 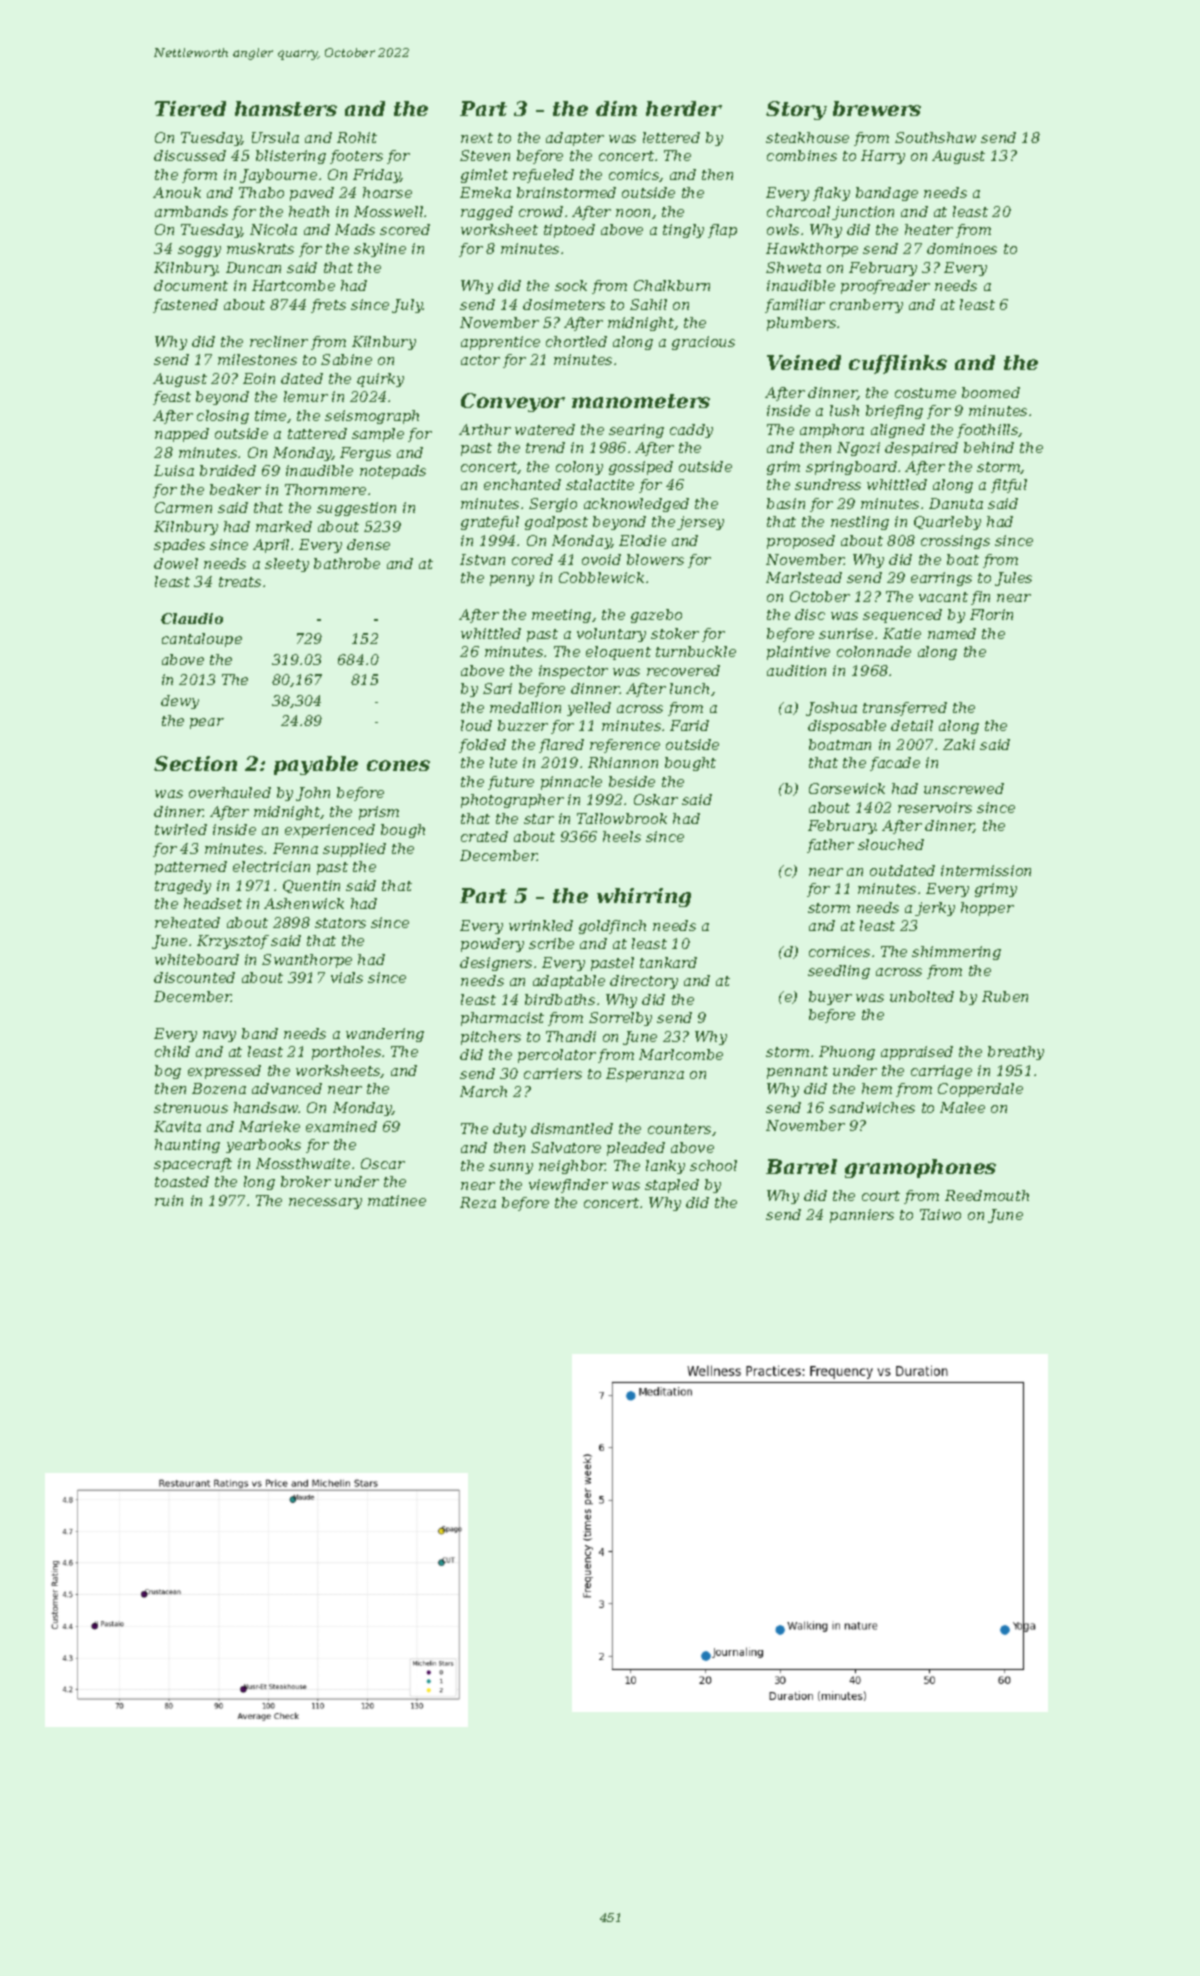 What do you see at coordinates (964, 788) in the screenshot?
I see `unscrewed` at bounding box center [964, 788].
